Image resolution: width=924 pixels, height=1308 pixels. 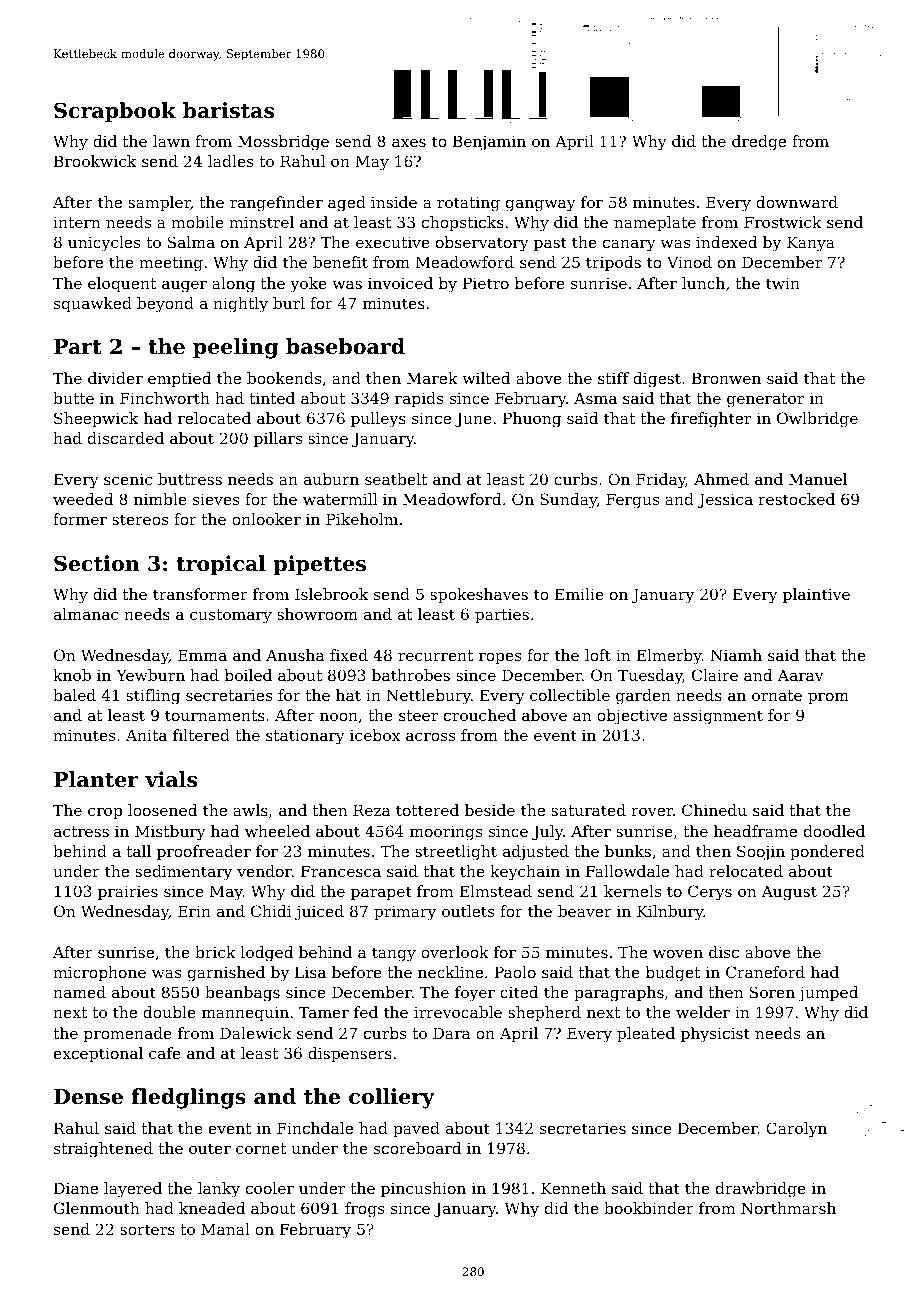 I want to click on beaver, so click(x=585, y=911).
